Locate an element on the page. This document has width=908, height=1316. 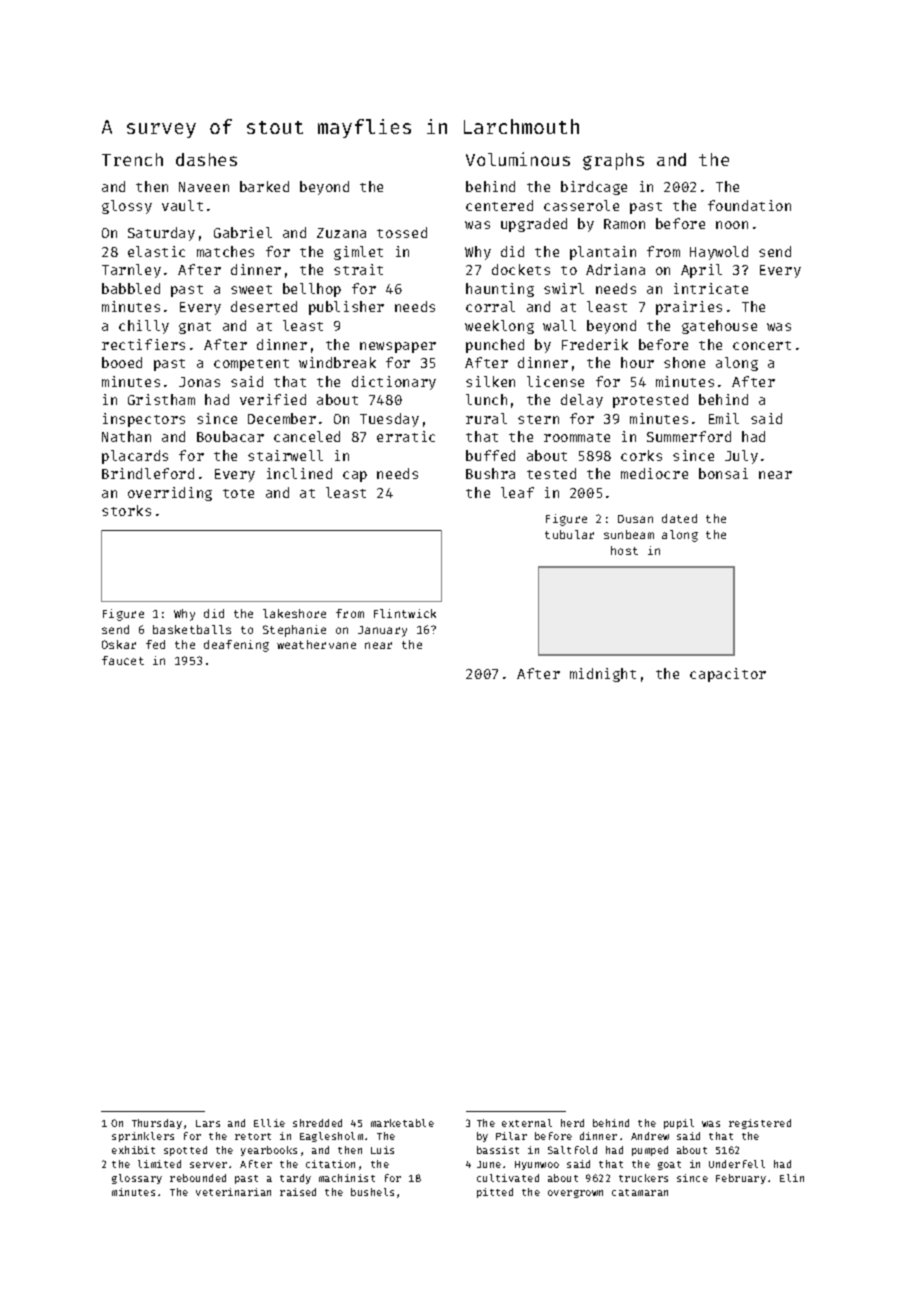
Voluminous is located at coordinates (518, 159).
